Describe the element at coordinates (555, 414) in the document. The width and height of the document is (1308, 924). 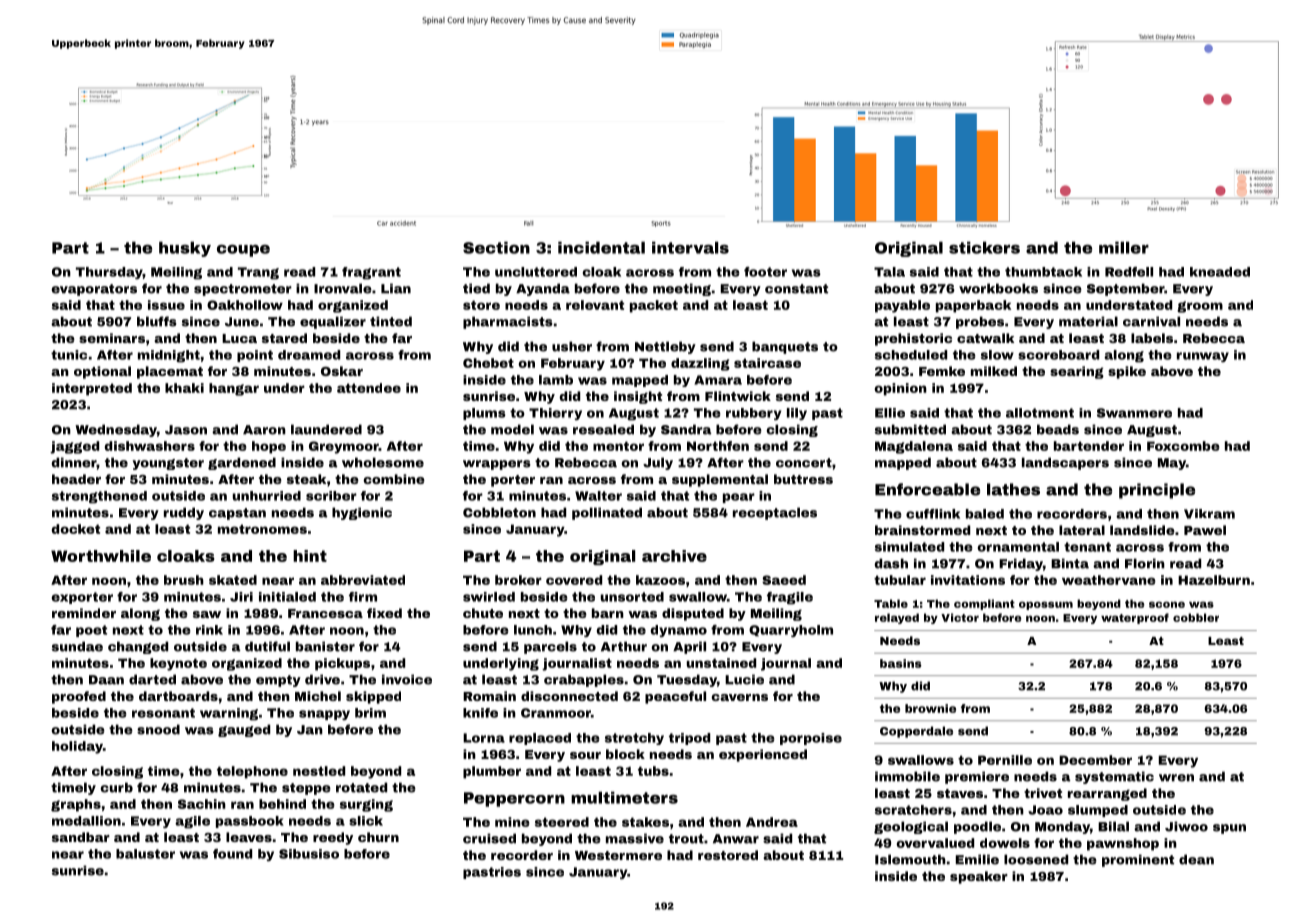
I see `Thierry` at that location.
